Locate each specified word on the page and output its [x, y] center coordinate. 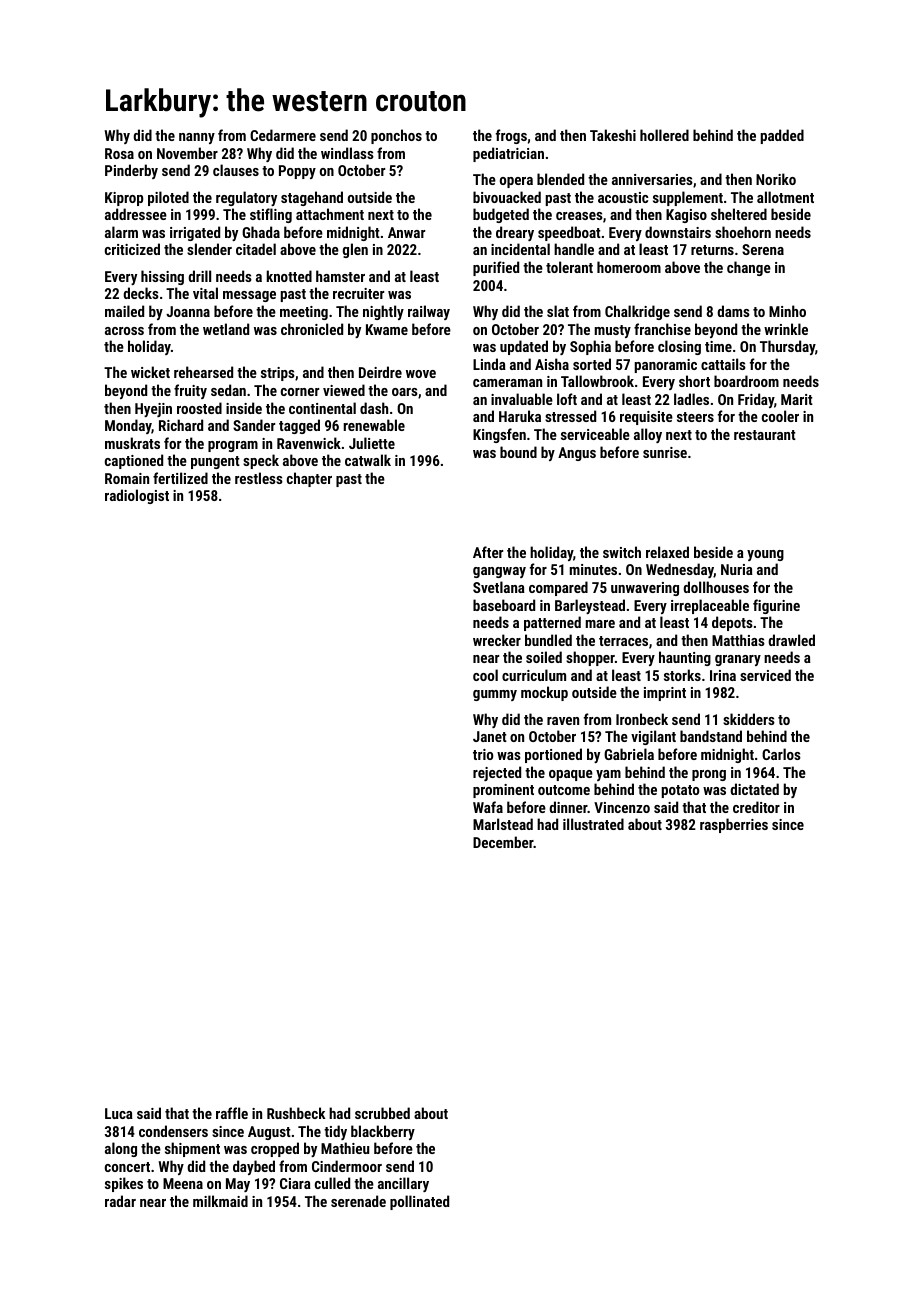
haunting [685, 658]
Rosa [119, 153]
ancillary [403, 1184]
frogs [511, 136]
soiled [544, 657]
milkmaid [220, 1201]
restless [259, 478]
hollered [664, 135]
